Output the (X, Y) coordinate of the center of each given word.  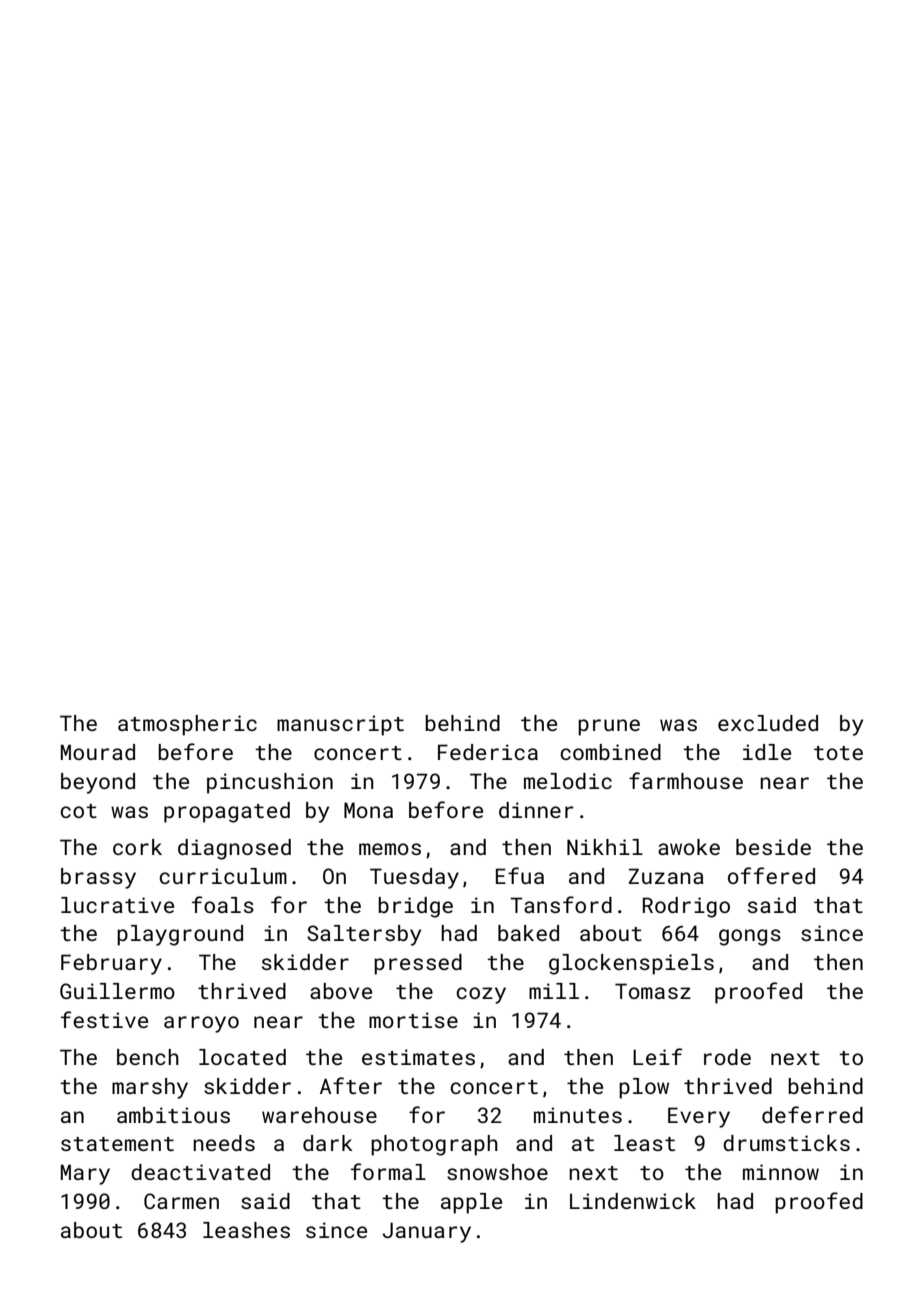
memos (390, 849)
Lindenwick (633, 1201)
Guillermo (117, 991)
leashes (246, 1230)
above (341, 991)
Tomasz (653, 991)
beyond (98, 783)
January (427, 1232)
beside (773, 847)
